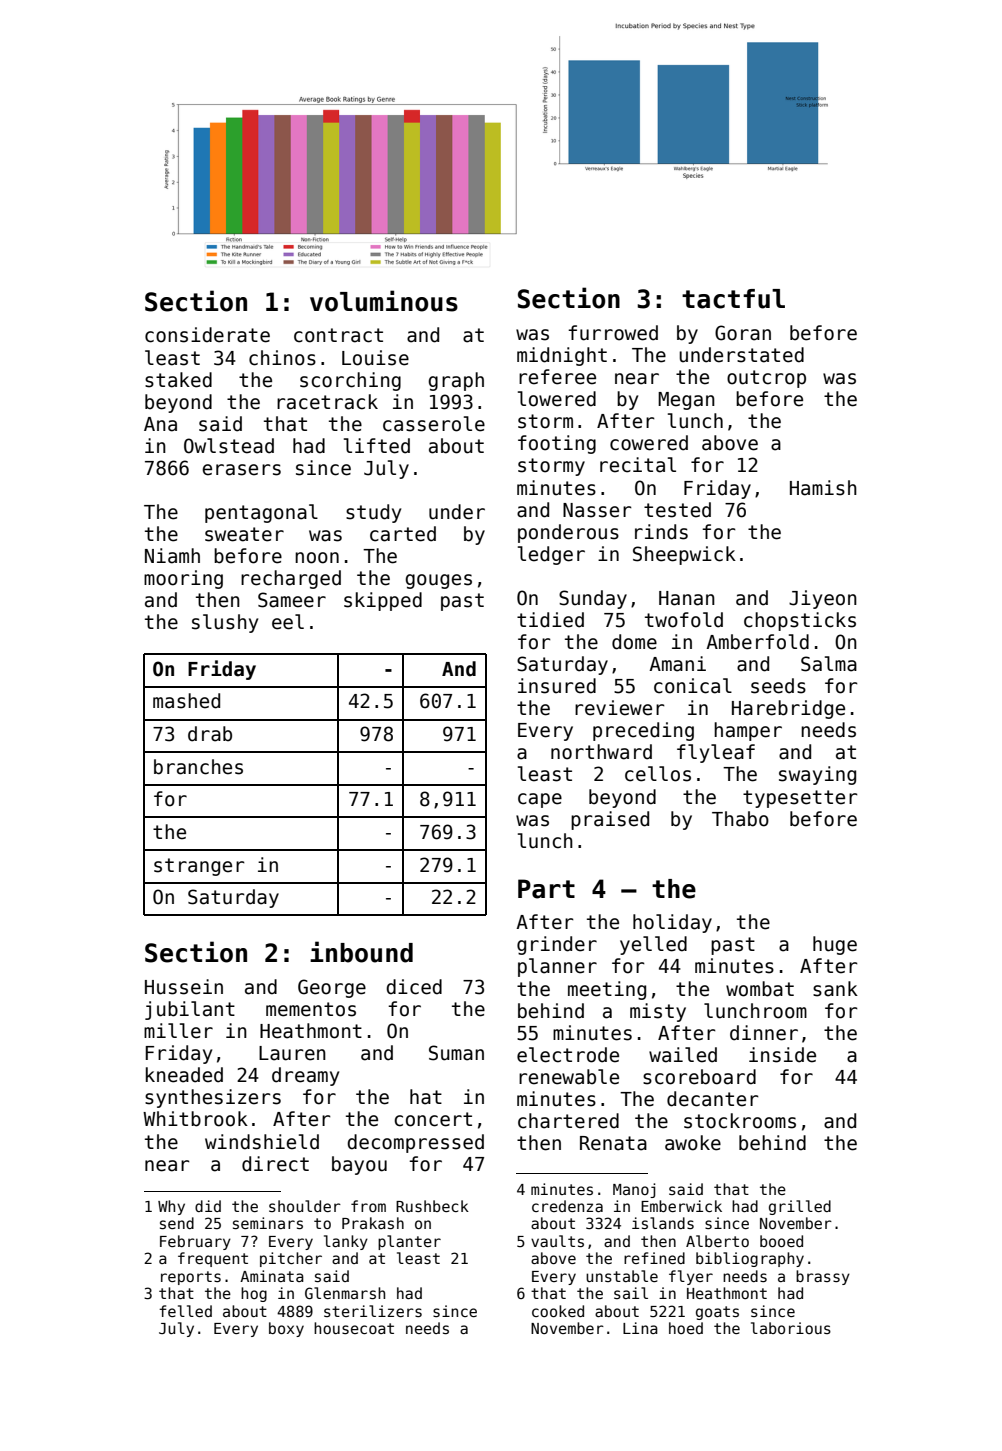 This image has width=1002, height=1451. I want to click on tested, so click(677, 510).
